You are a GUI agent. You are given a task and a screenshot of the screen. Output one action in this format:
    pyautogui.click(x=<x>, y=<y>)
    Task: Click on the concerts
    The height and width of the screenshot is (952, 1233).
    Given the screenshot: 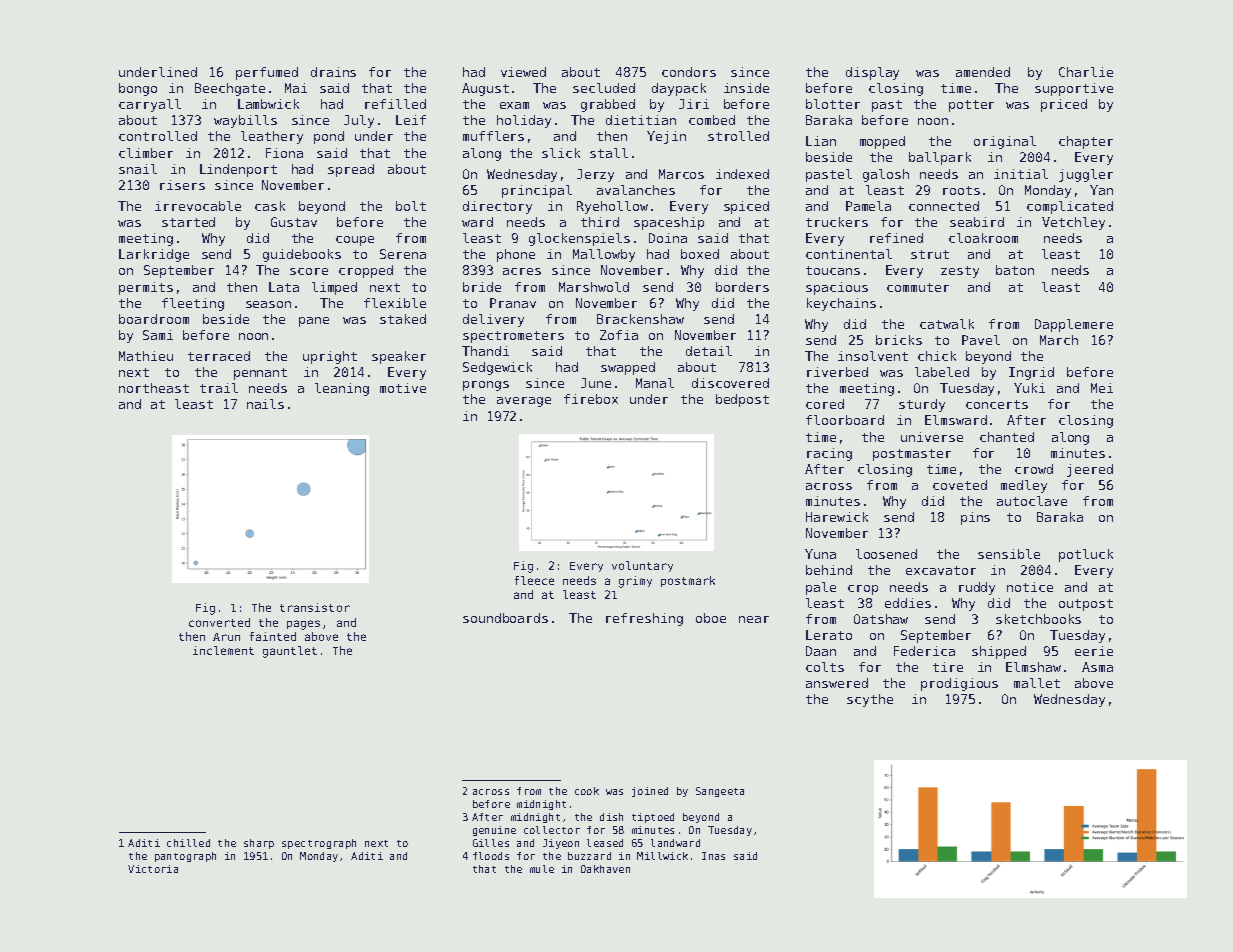 What is the action you would take?
    pyautogui.click(x=997, y=404)
